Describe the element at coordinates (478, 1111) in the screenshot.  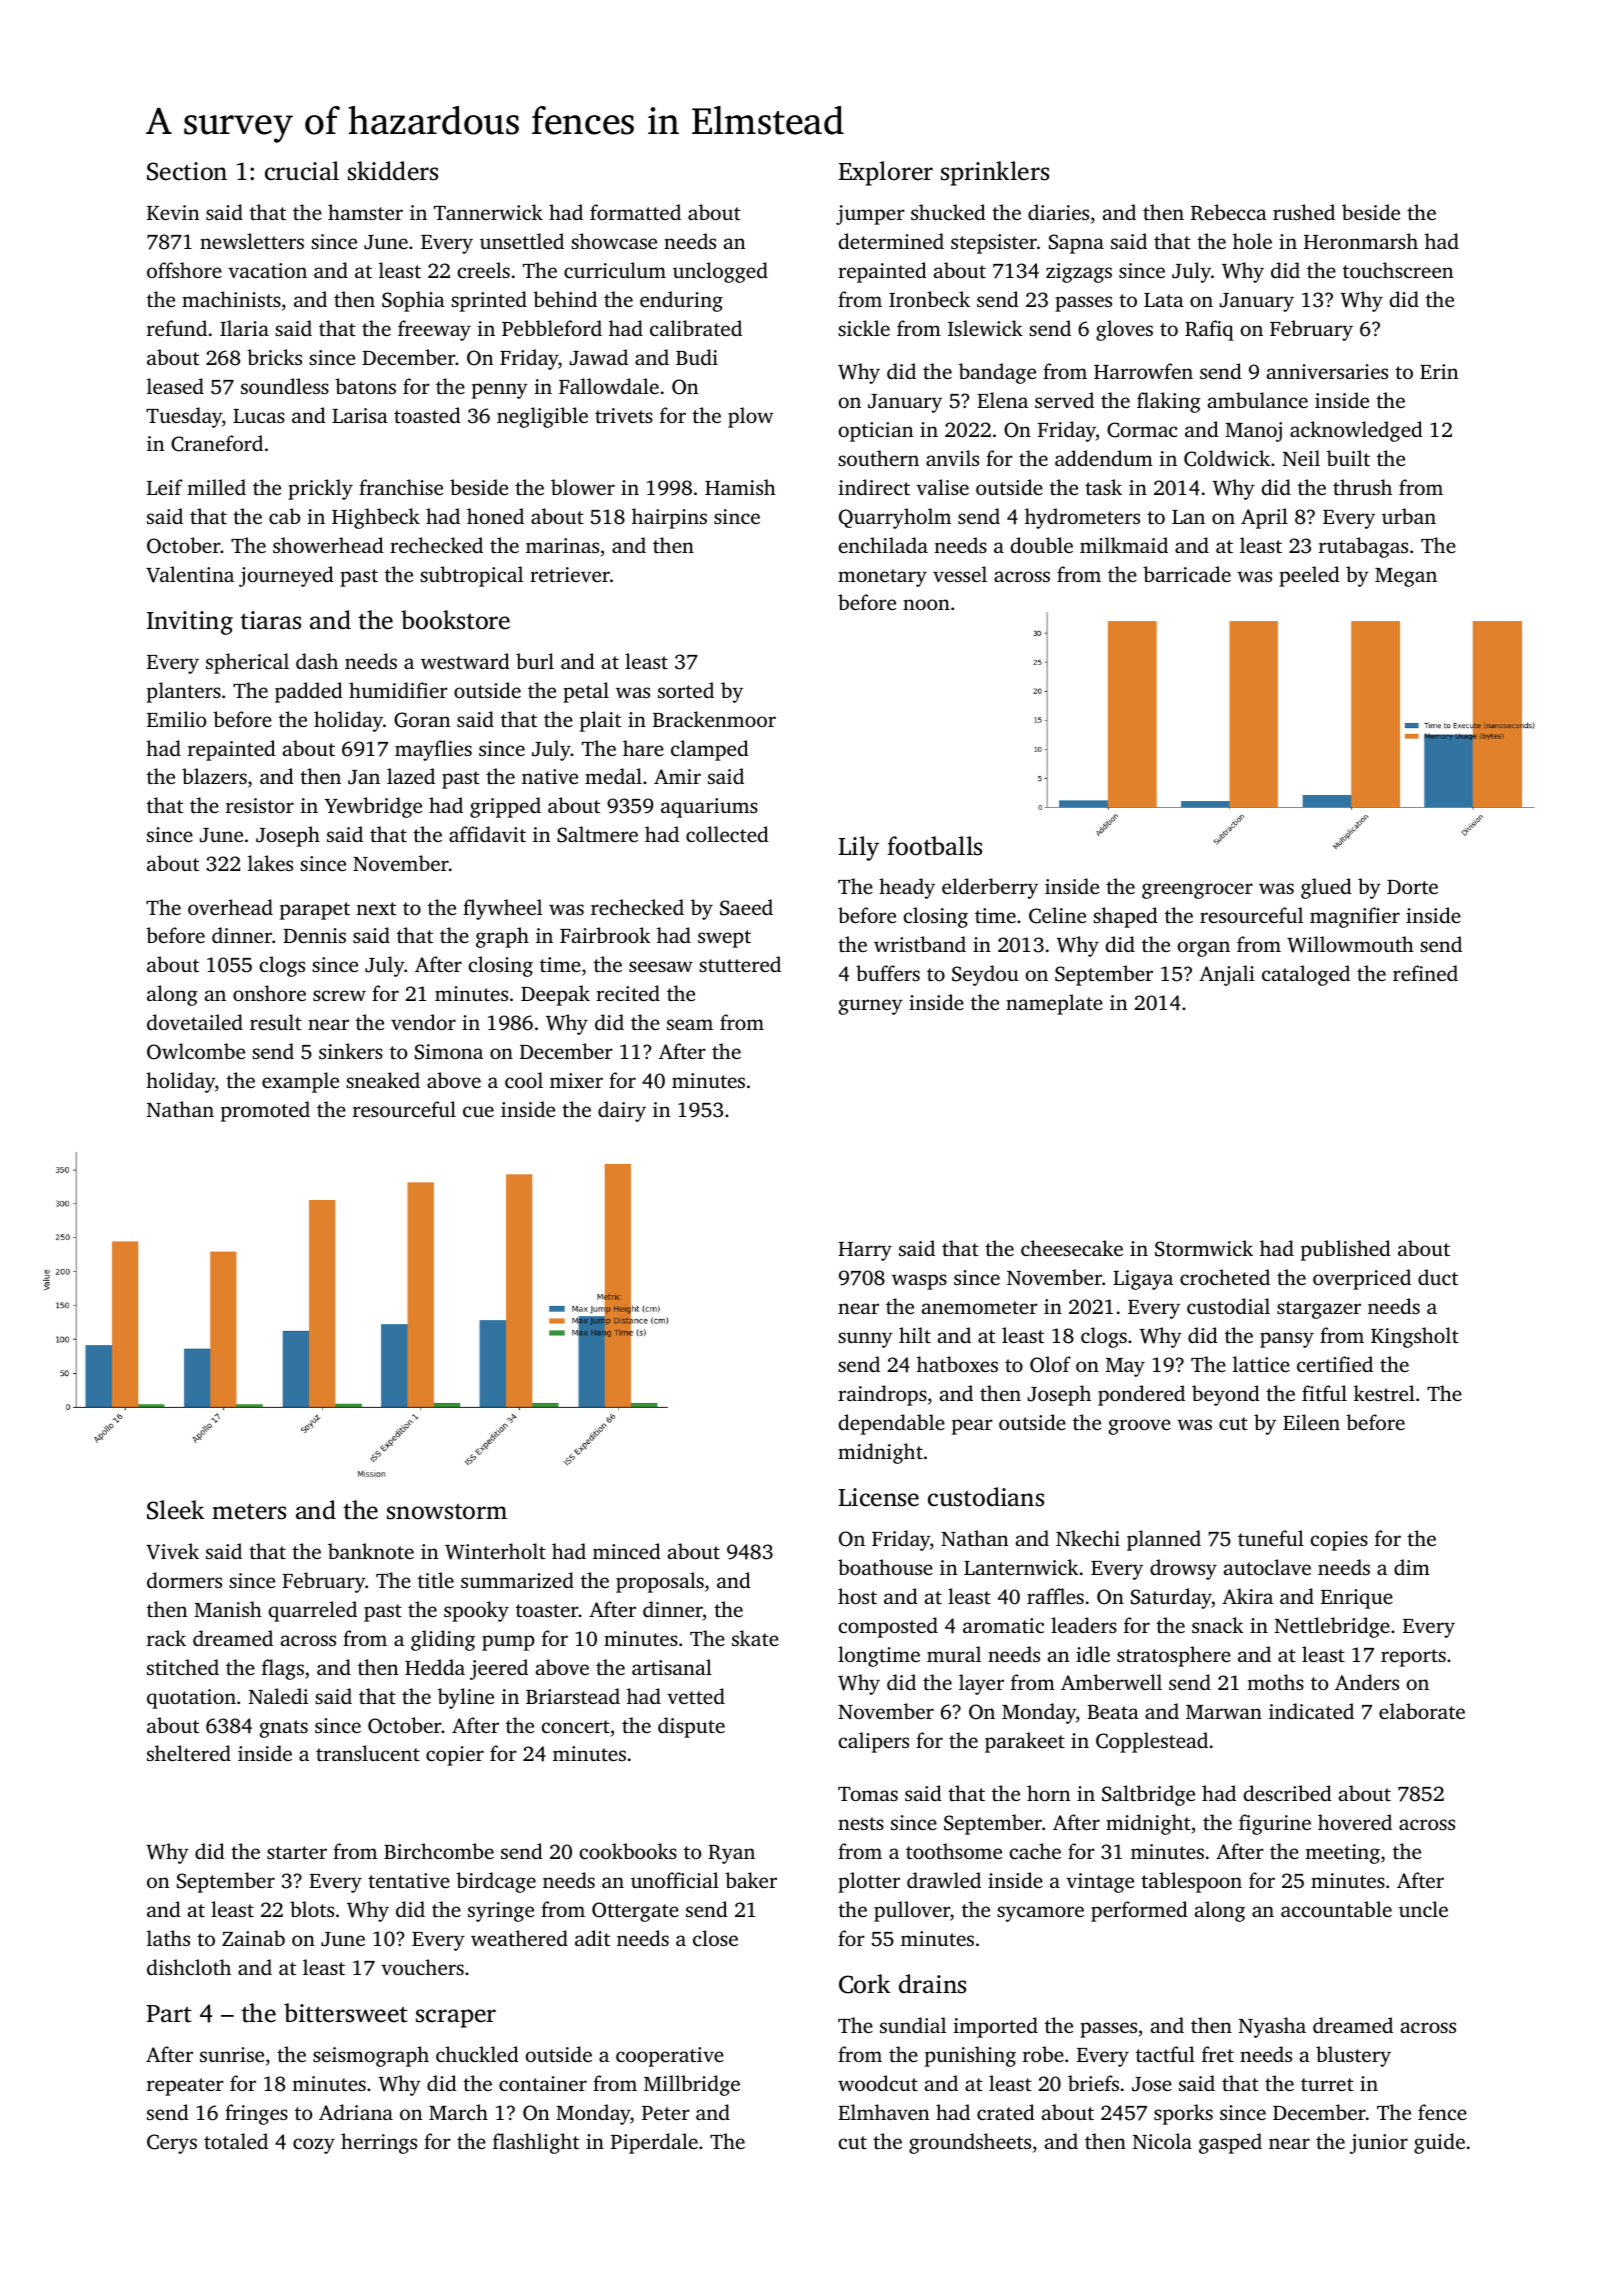
I see `cue` at that location.
